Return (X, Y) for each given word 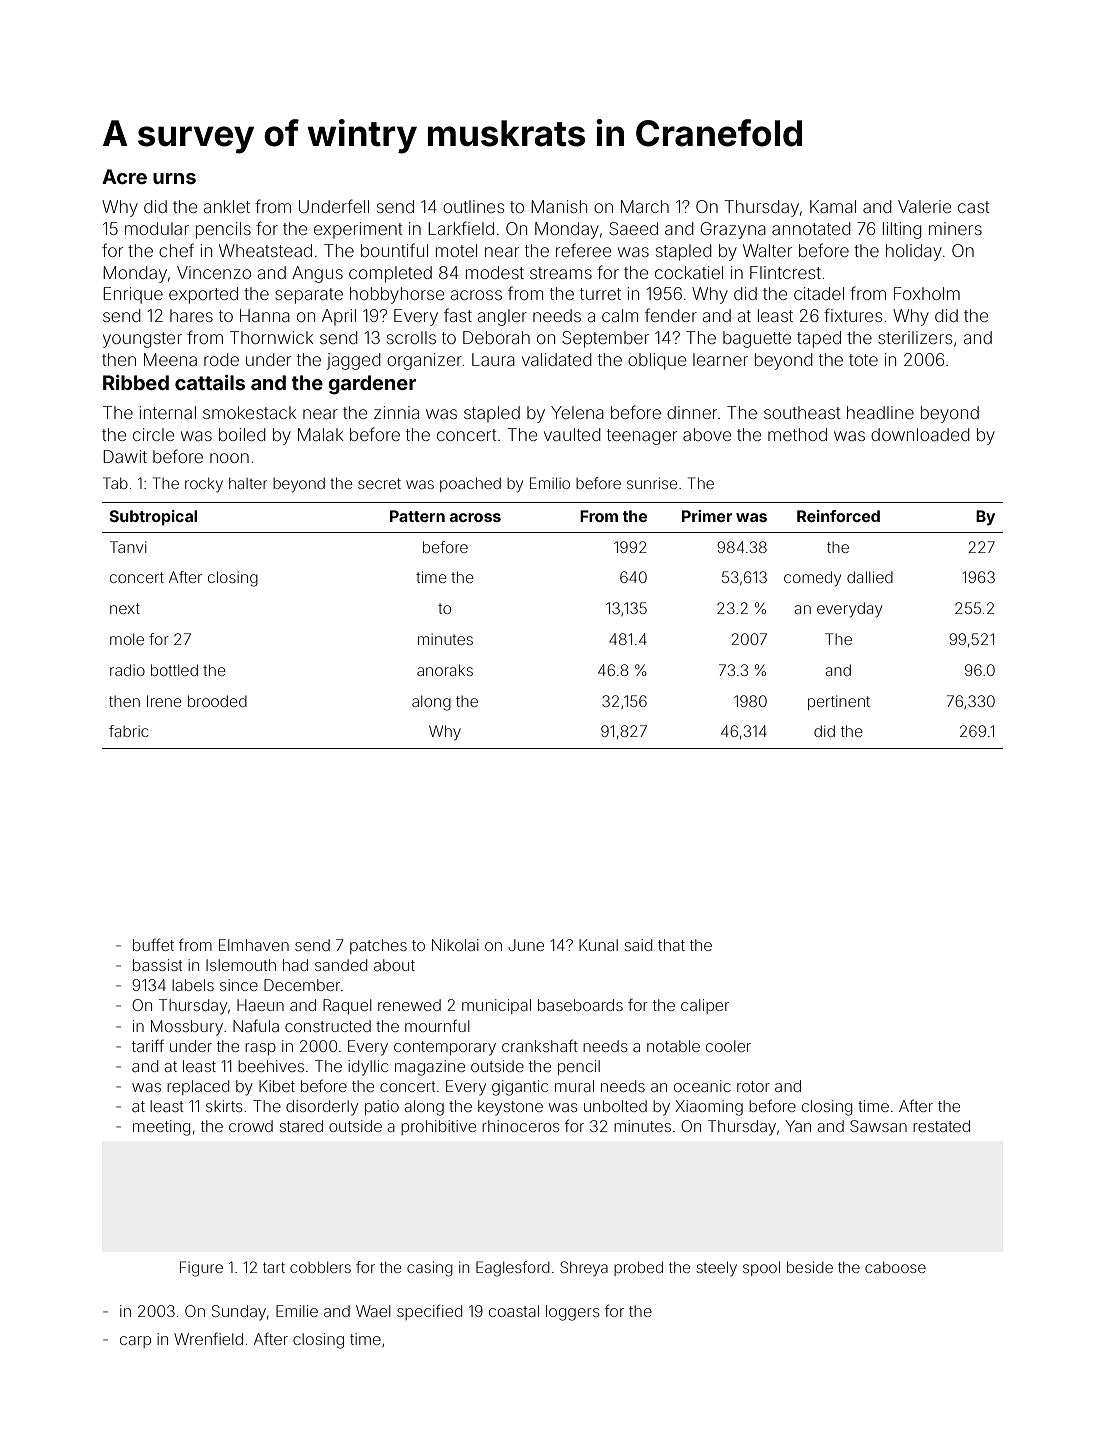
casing (430, 1269)
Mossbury (187, 1028)
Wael (373, 1311)
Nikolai (455, 945)
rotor (753, 1086)
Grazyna (733, 230)
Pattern (417, 516)
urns (174, 178)
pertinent (839, 702)
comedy (812, 579)
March (645, 206)
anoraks (445, 670)
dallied (870, 577)
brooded (217, 701)
